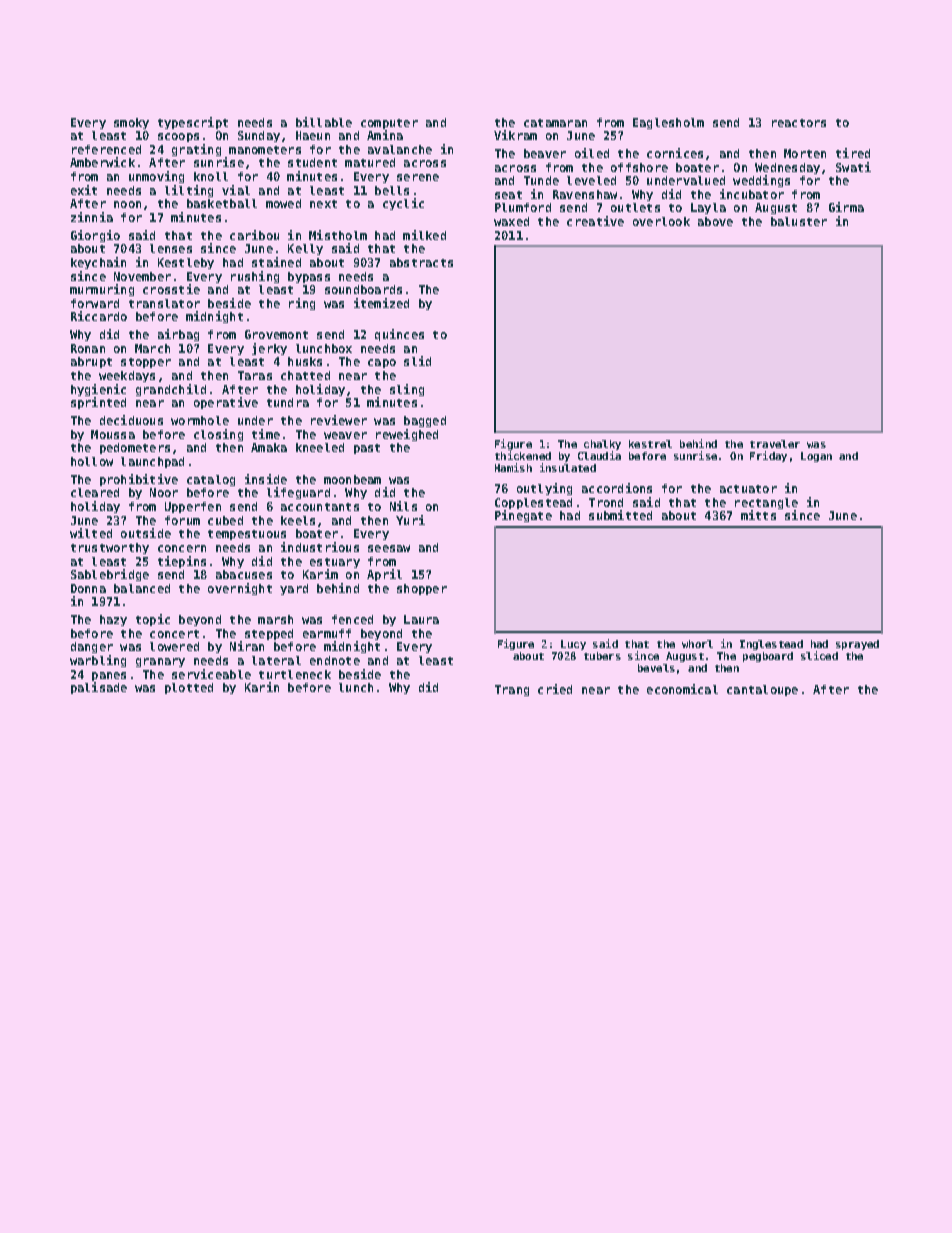 This document has height=1233, width=952. Describe the element at coordinates (668, 123) in the document. I see `Eaglesholm` at that location.
